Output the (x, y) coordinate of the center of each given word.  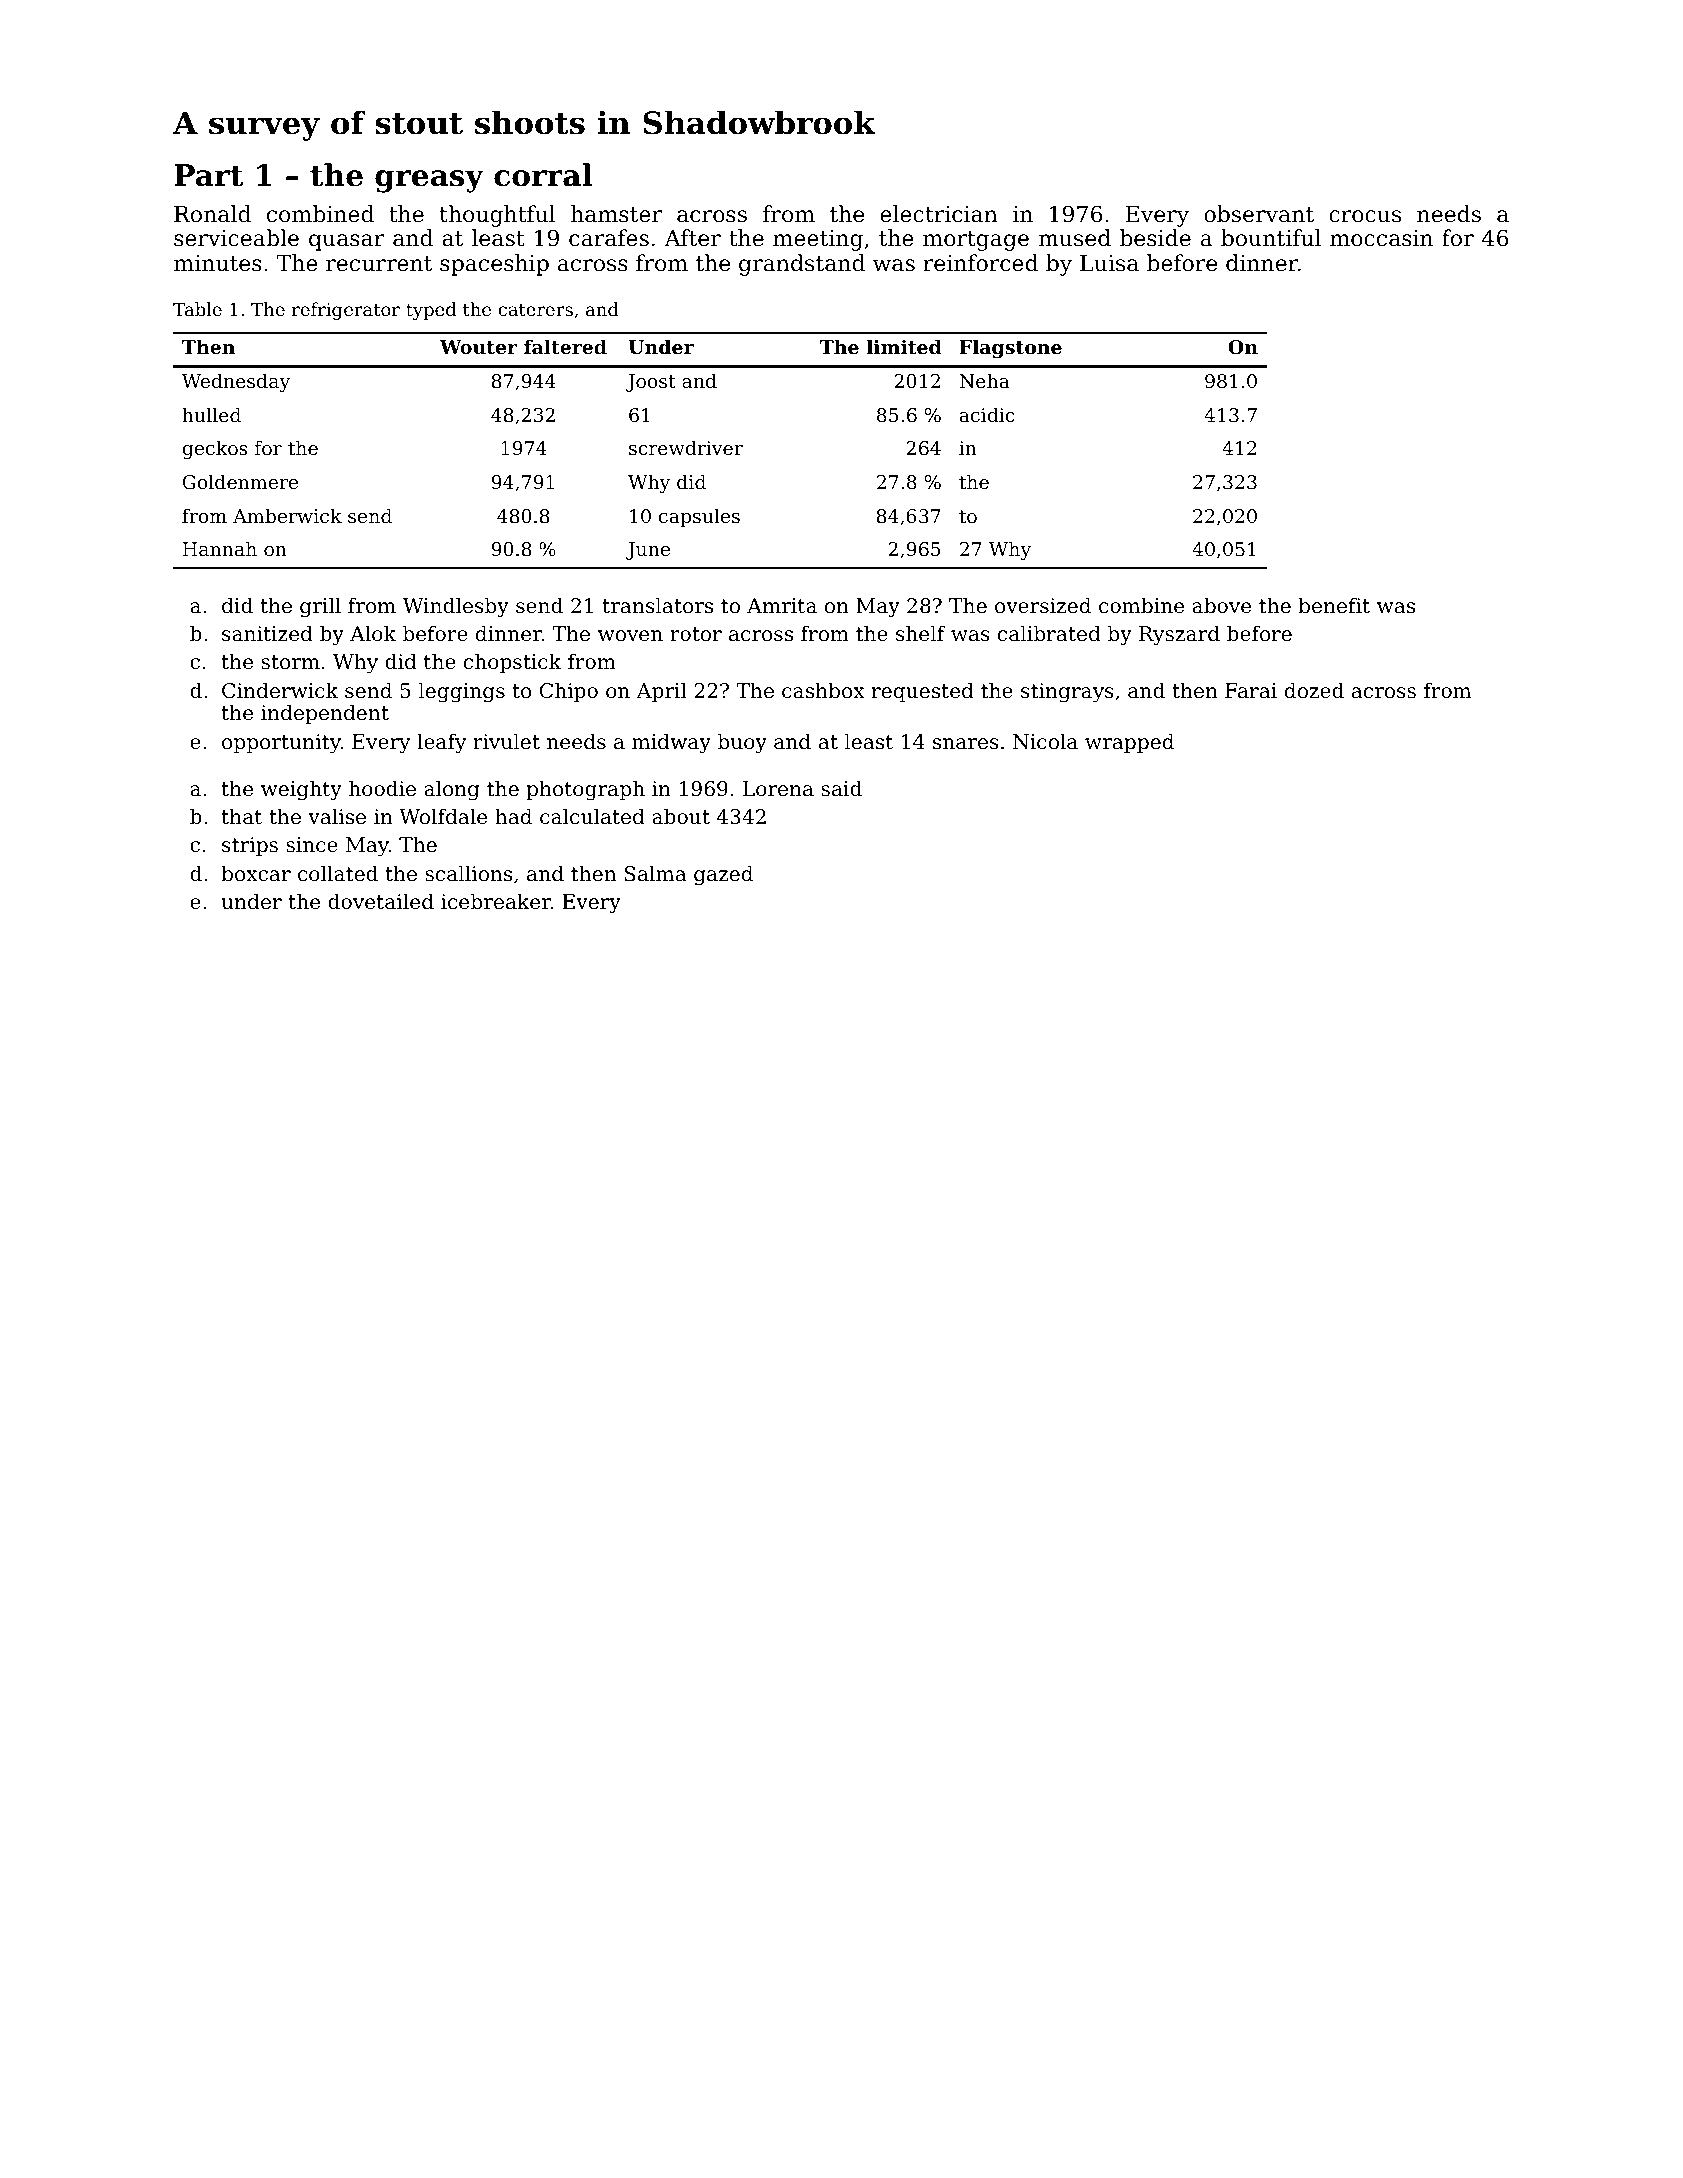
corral (543, 175)
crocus (1365, 216)
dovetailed (381, 901)
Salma (655, 873)
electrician (939, 214)
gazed (723, 875)
